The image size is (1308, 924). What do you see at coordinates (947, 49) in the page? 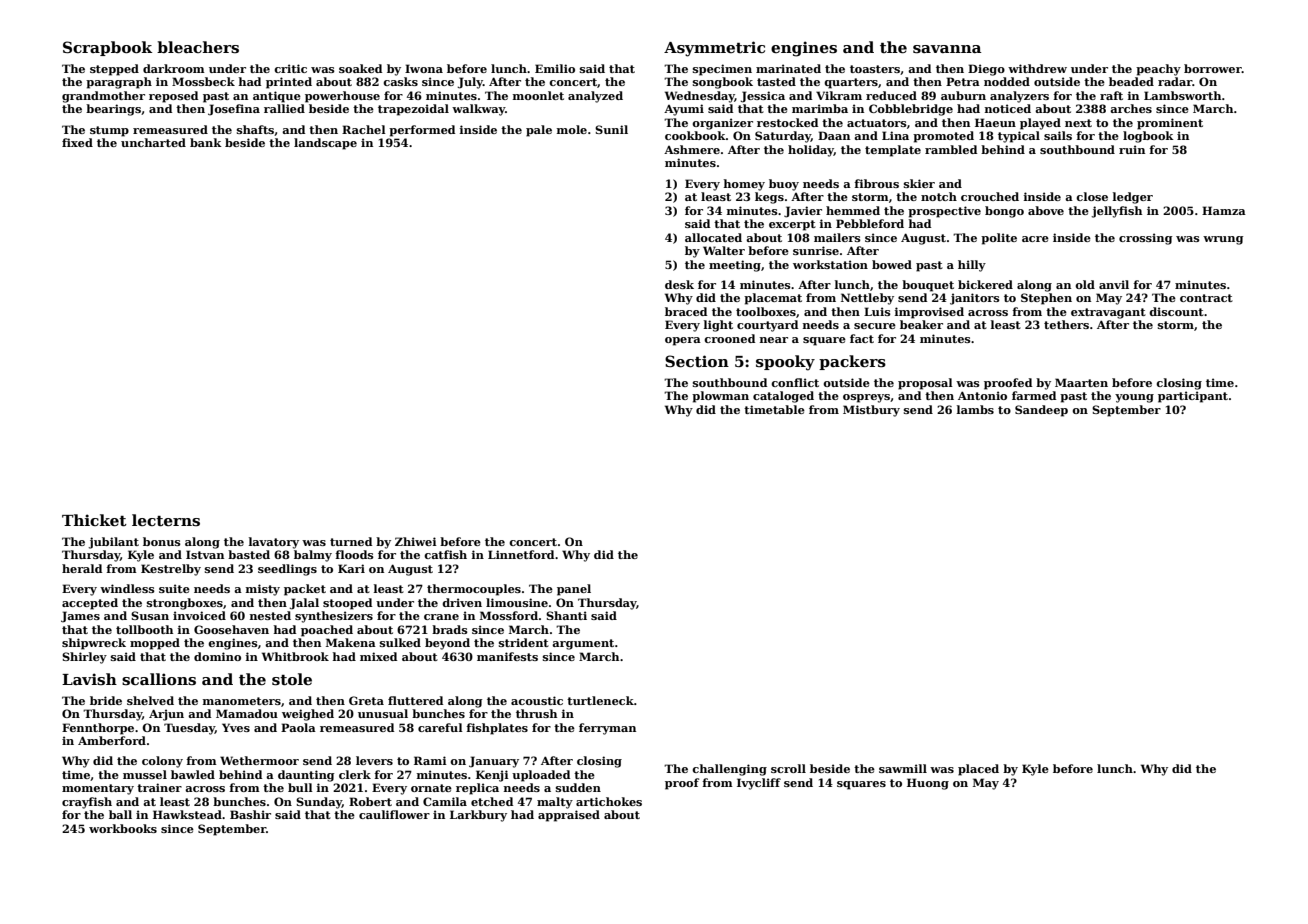
I see `savanna` at bounding box center [947, 49].
